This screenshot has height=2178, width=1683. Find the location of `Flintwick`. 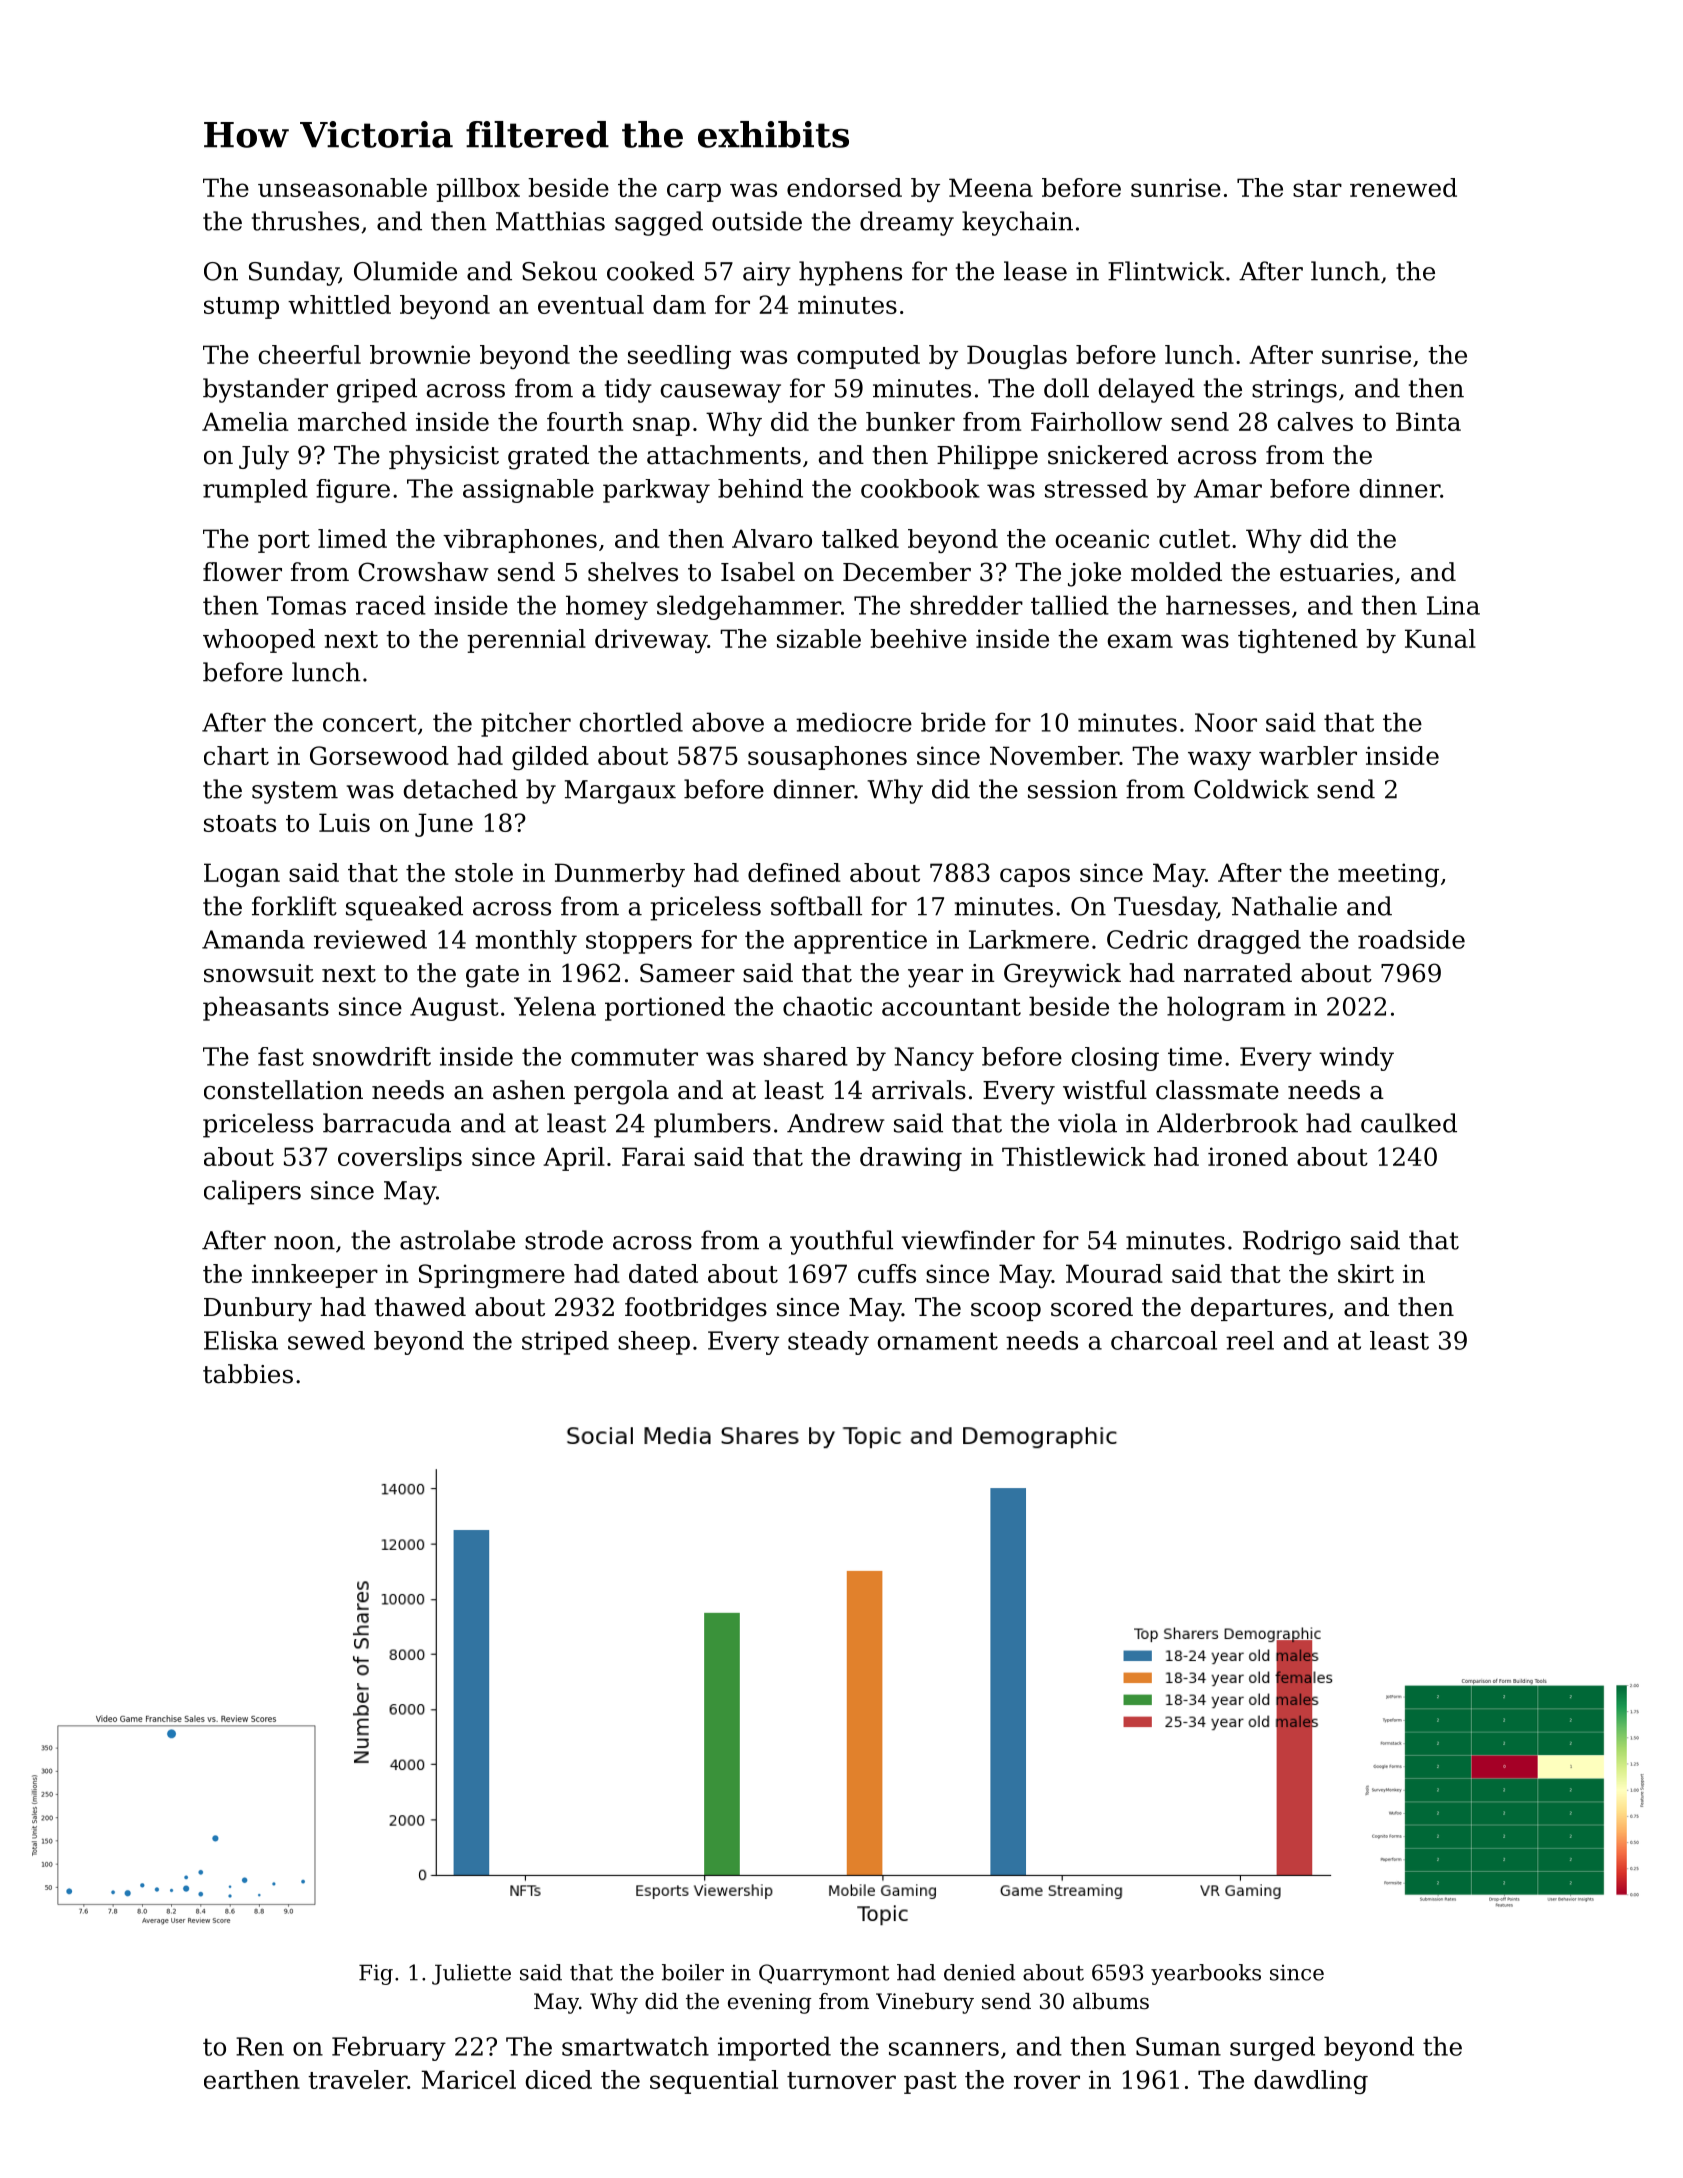

Flintwick is located at coordinates (1166, 271).
